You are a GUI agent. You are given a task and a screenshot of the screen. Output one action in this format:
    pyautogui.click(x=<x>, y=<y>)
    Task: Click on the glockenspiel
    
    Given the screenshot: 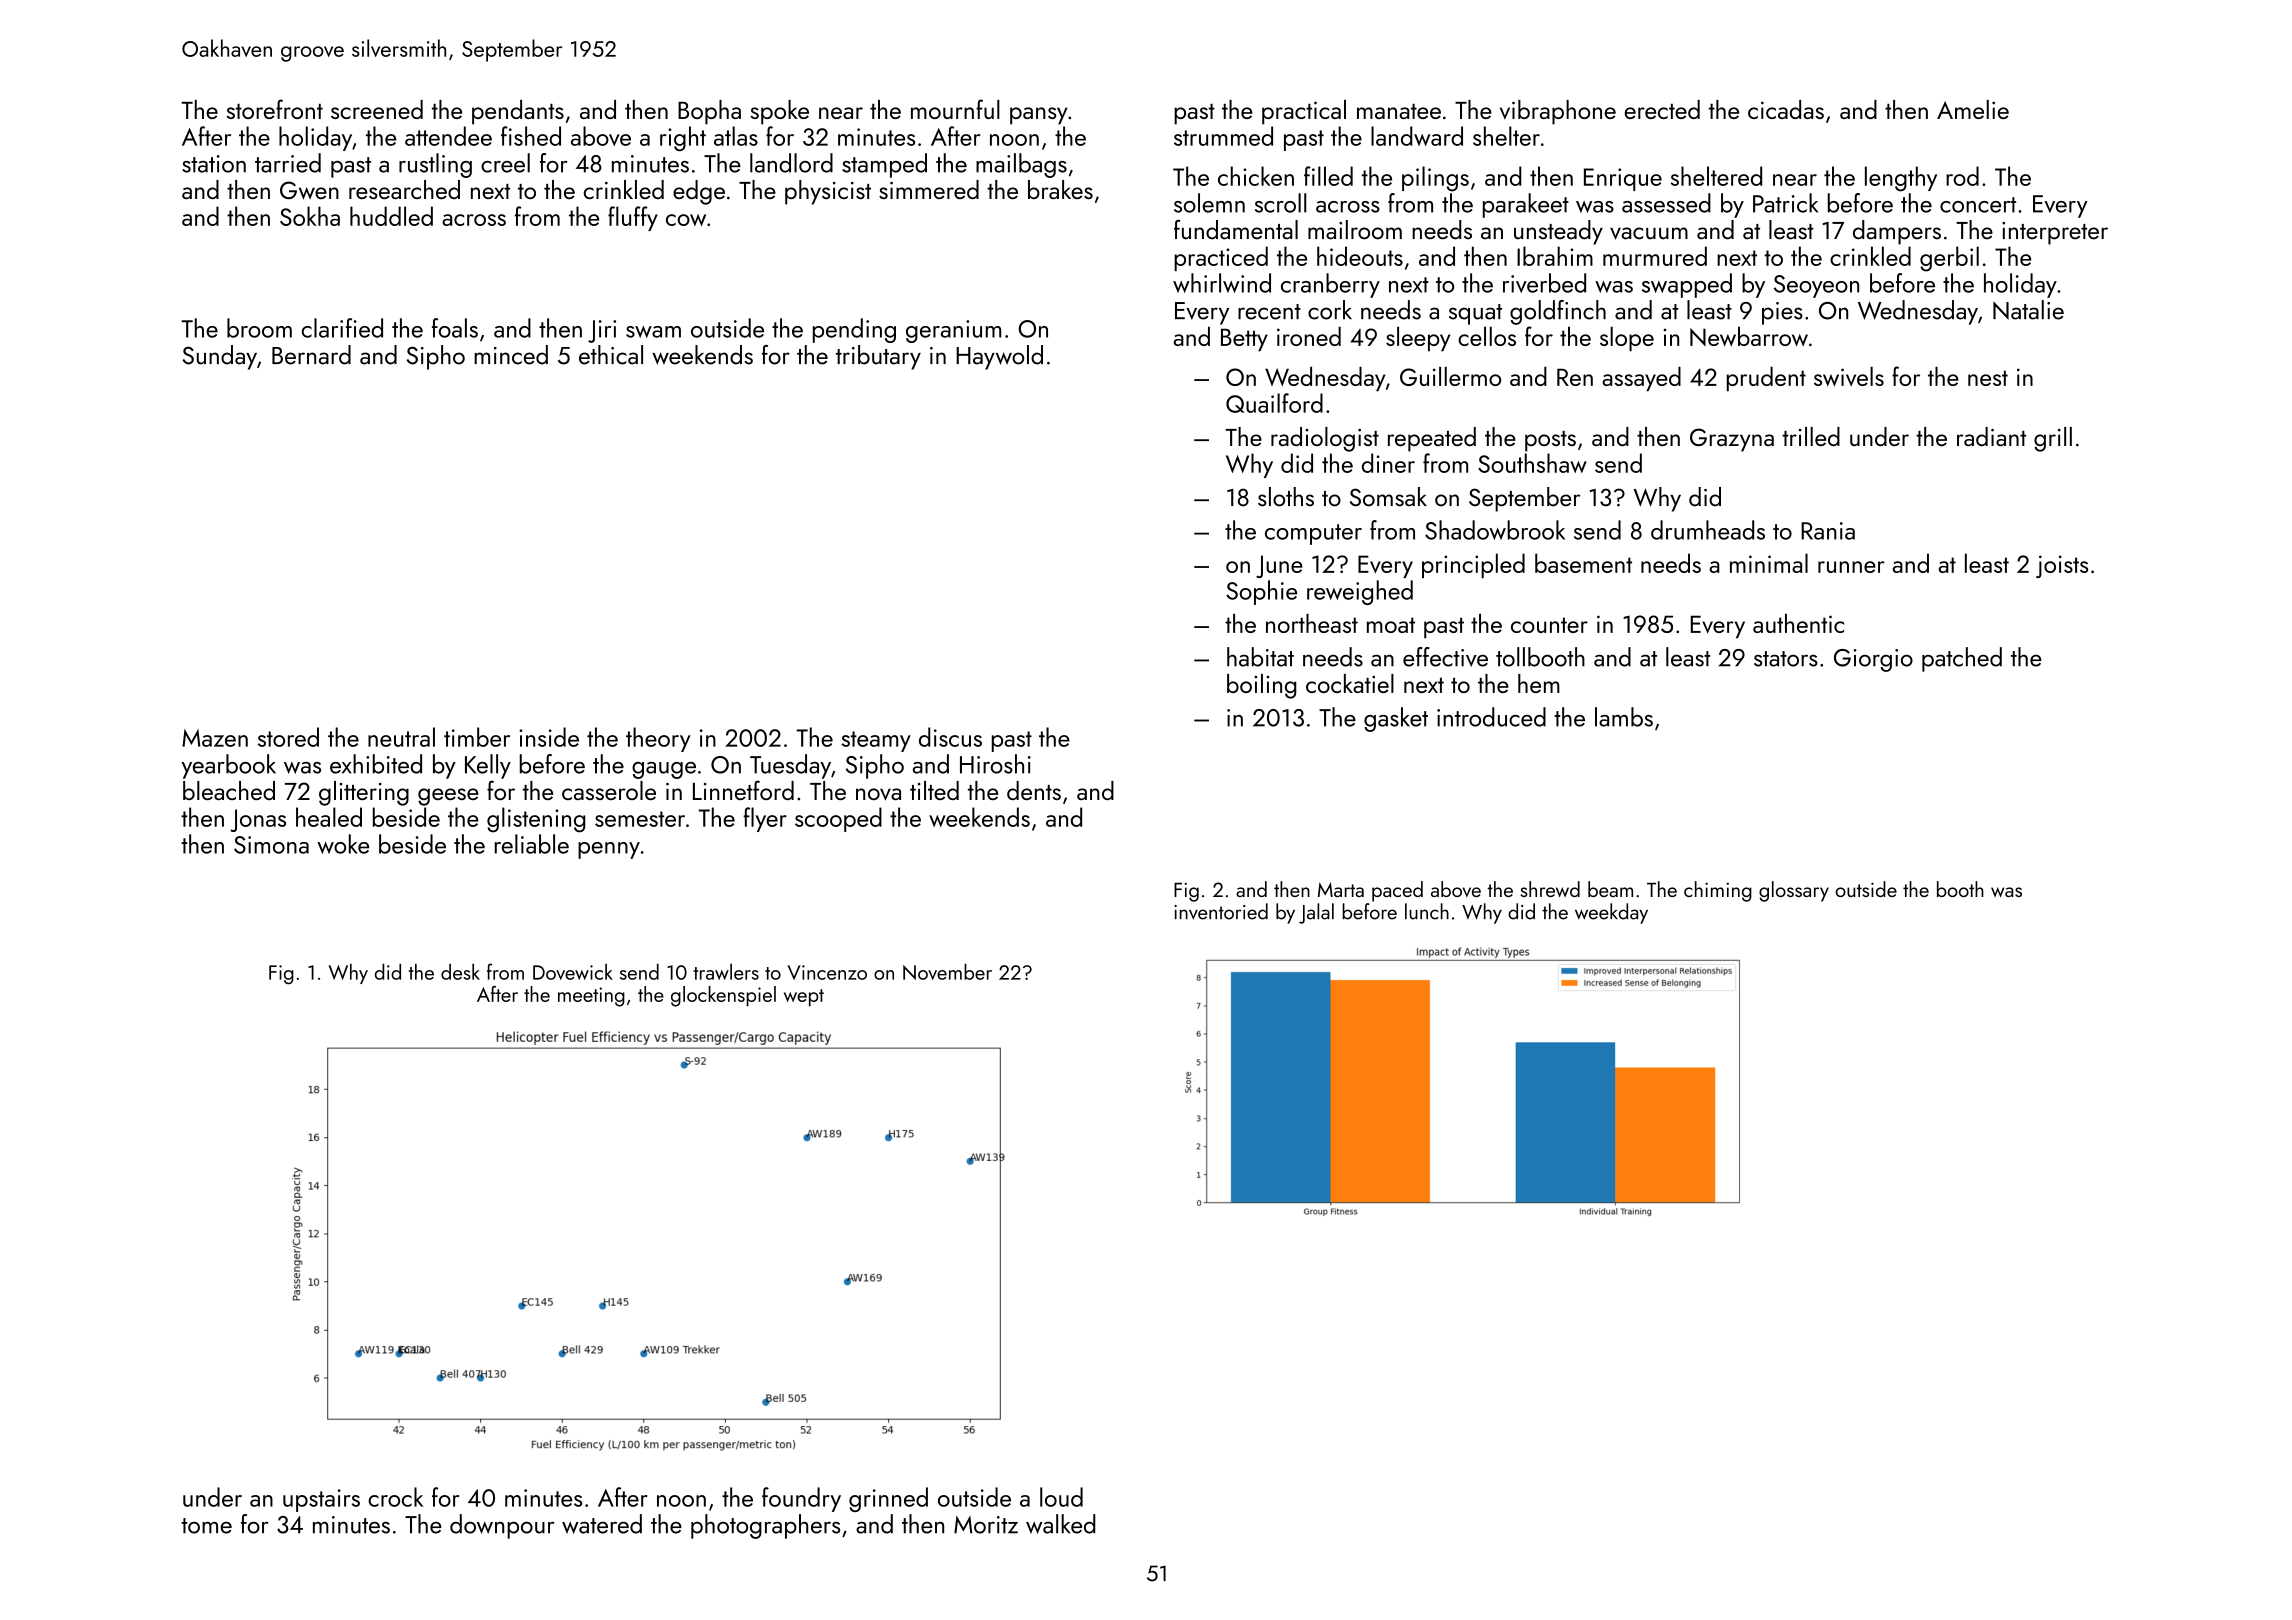 What is the action you would take?
    pyautogui.click(x=723, y=996)
